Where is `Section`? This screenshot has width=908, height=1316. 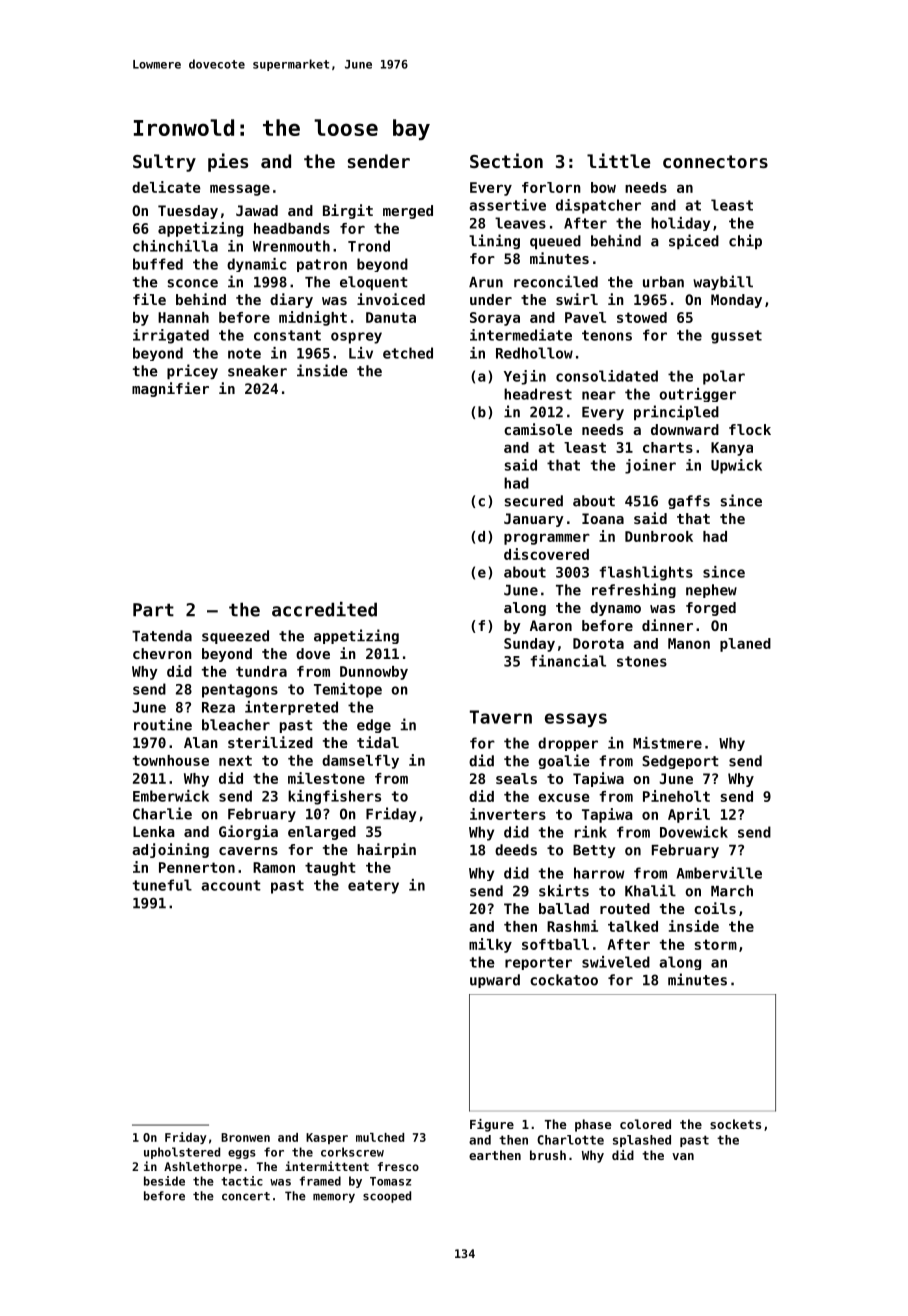 Section is located at coordinates (506, 160).
